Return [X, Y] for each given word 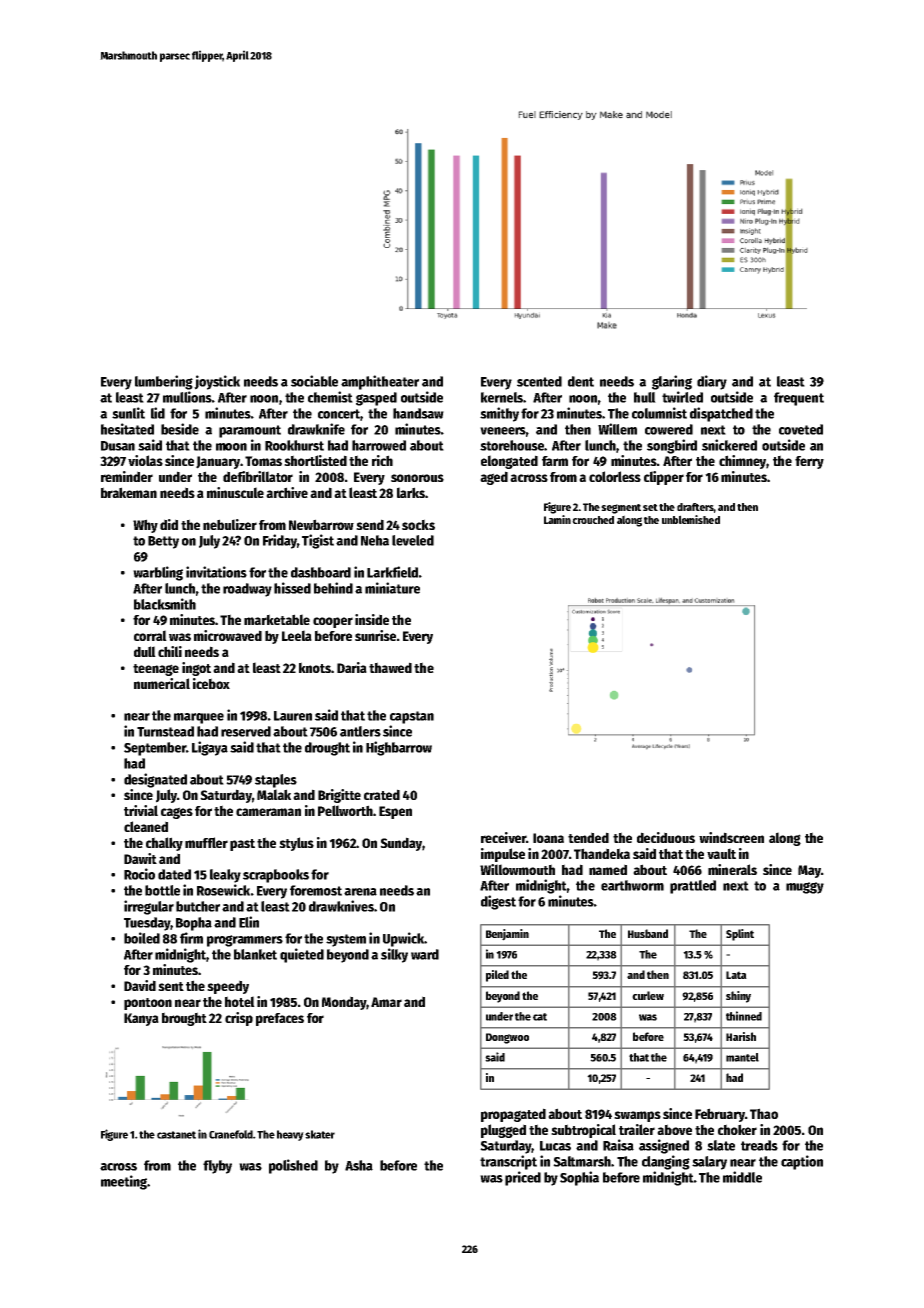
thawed [390, 667]
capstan [412, 717]
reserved [246, 731]
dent [581, 381]
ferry [809, 462]
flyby [217, 1167]
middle [742, 1177]
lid [158, 413]
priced [523, 1178]
